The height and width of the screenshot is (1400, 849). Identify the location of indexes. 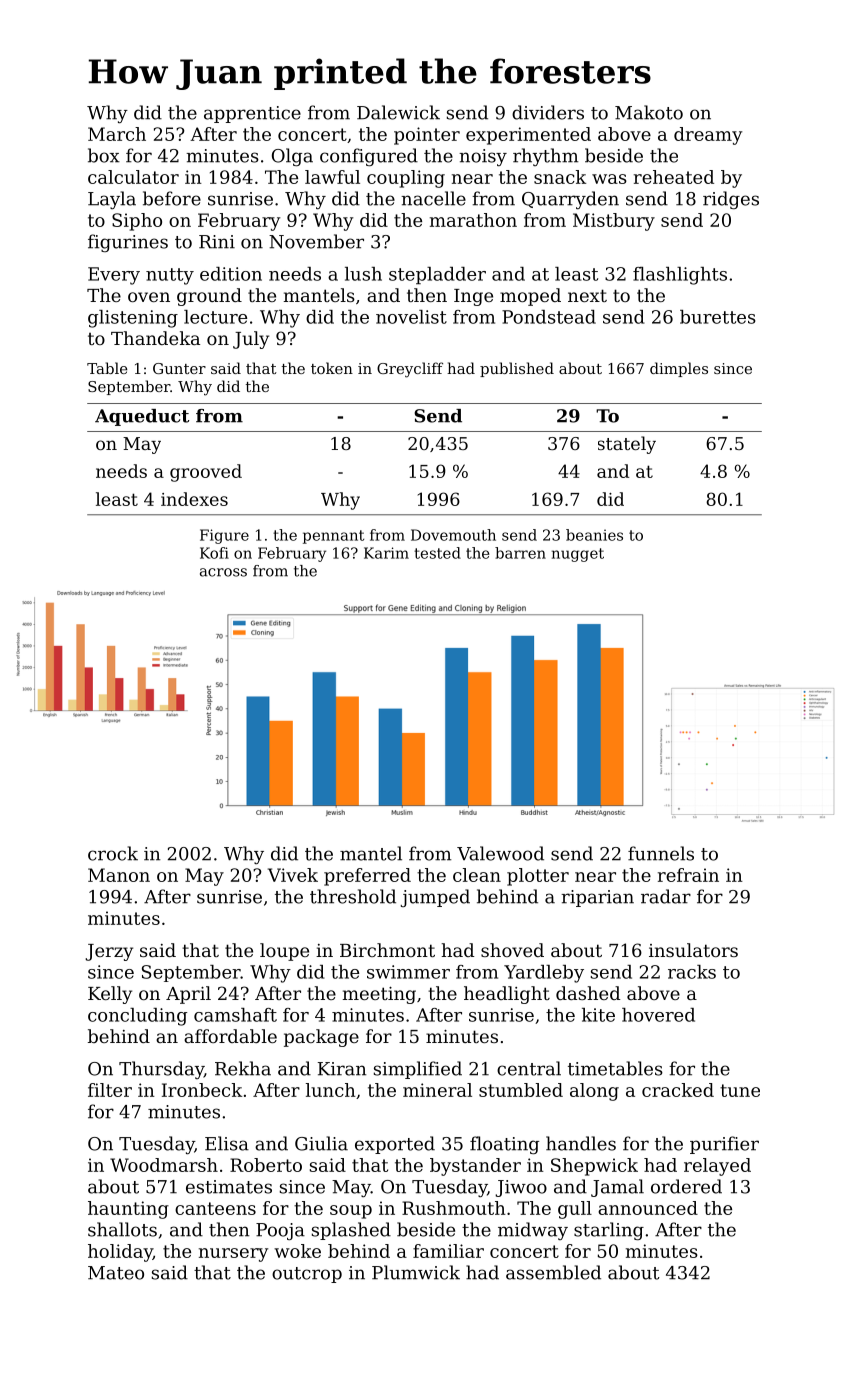
(194, 499).
